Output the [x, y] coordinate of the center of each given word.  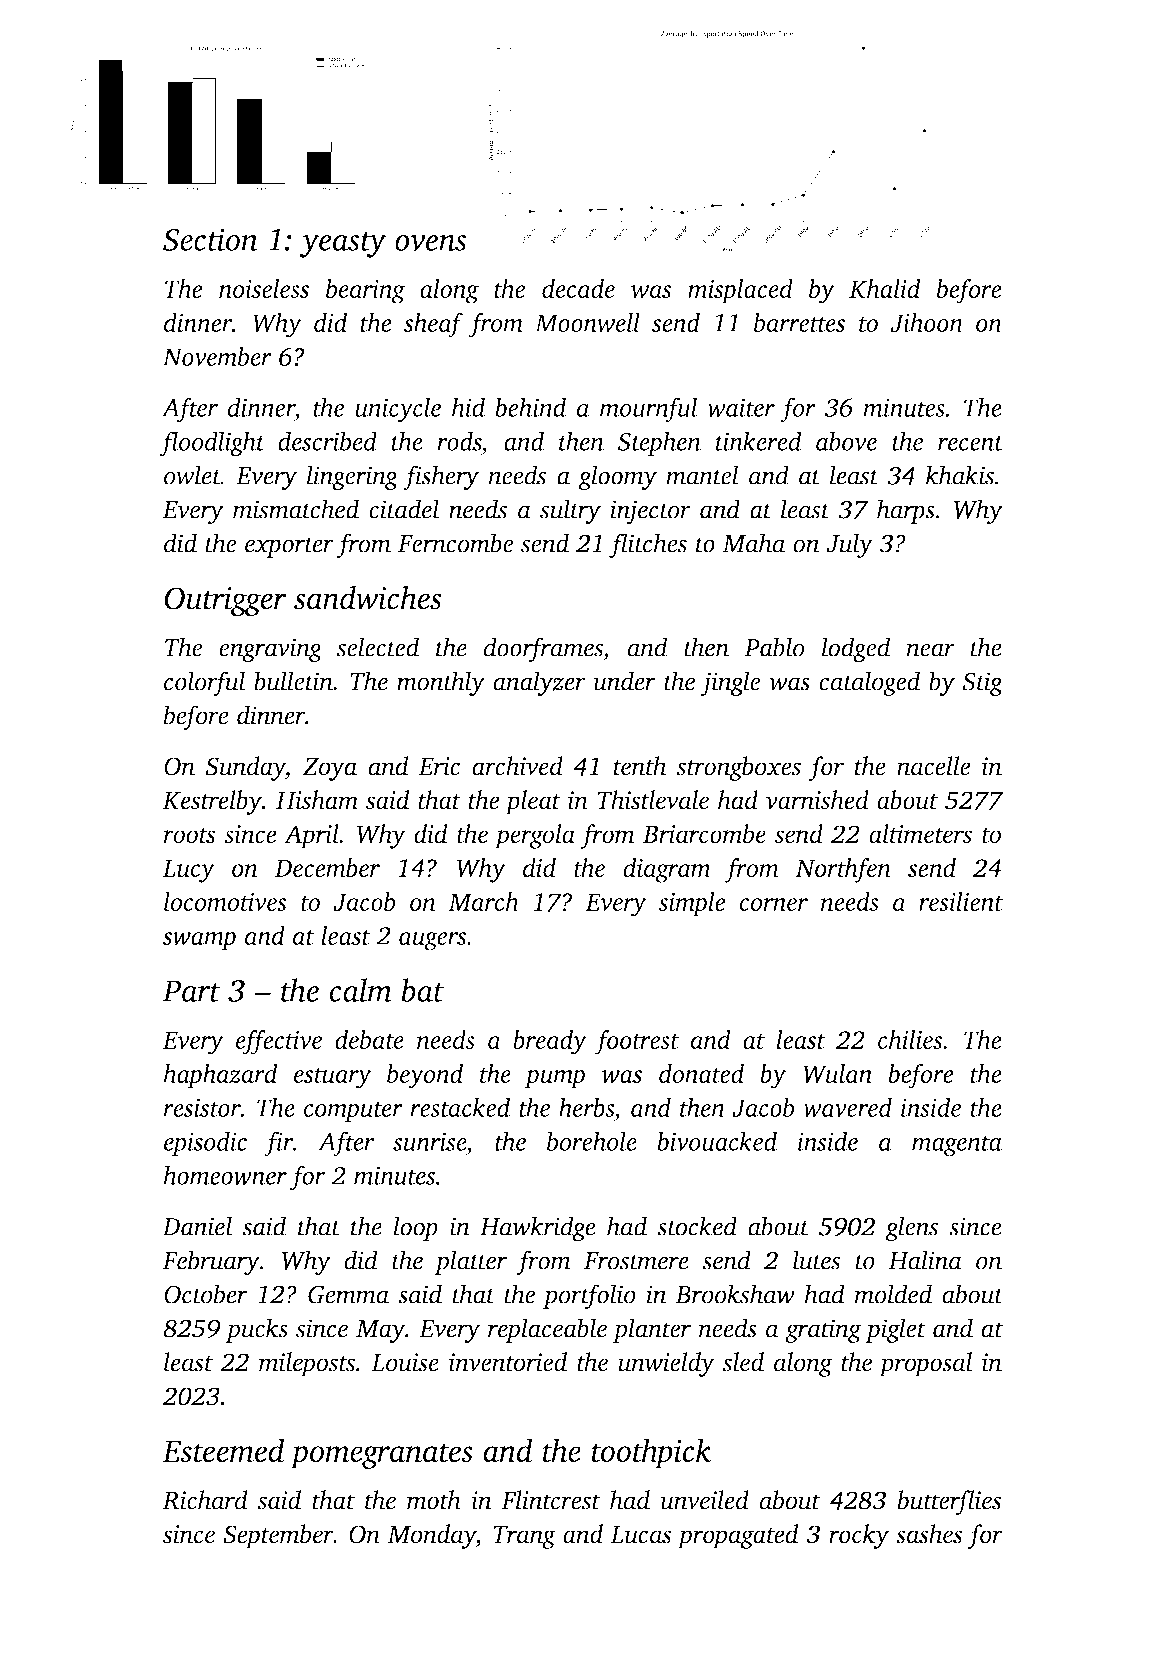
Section [210, 239]
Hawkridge [538, 1229]
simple [692, 904]
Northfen [843, 870]
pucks [257, 1330]
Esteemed [223, 1450]
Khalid [885, 288]
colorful [204, 683]
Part [191, 991]
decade [578, 288]
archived [517, 766]
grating [823, 1331]
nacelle [933, 766]
